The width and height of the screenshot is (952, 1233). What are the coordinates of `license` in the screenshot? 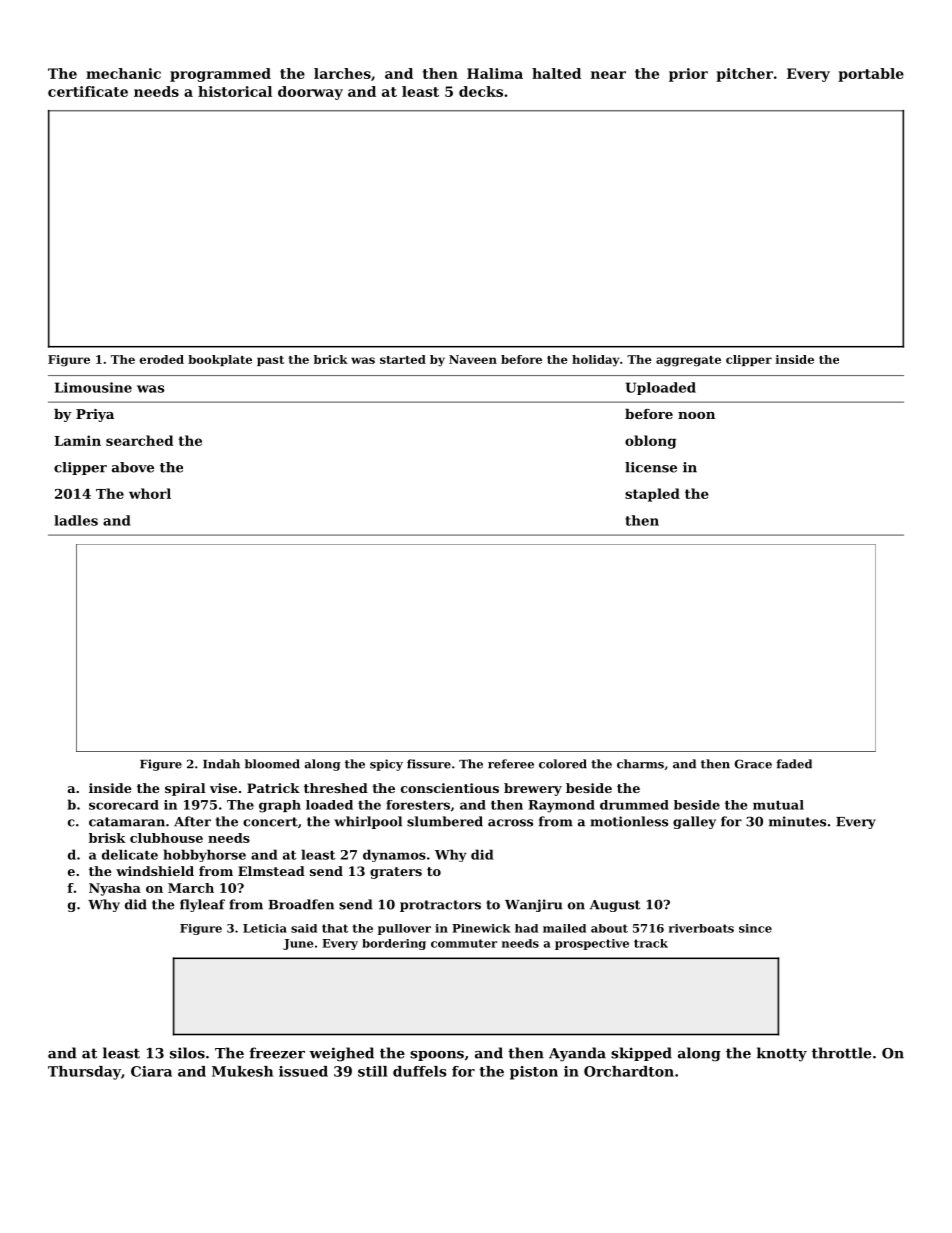 It's located at (651, 467).
